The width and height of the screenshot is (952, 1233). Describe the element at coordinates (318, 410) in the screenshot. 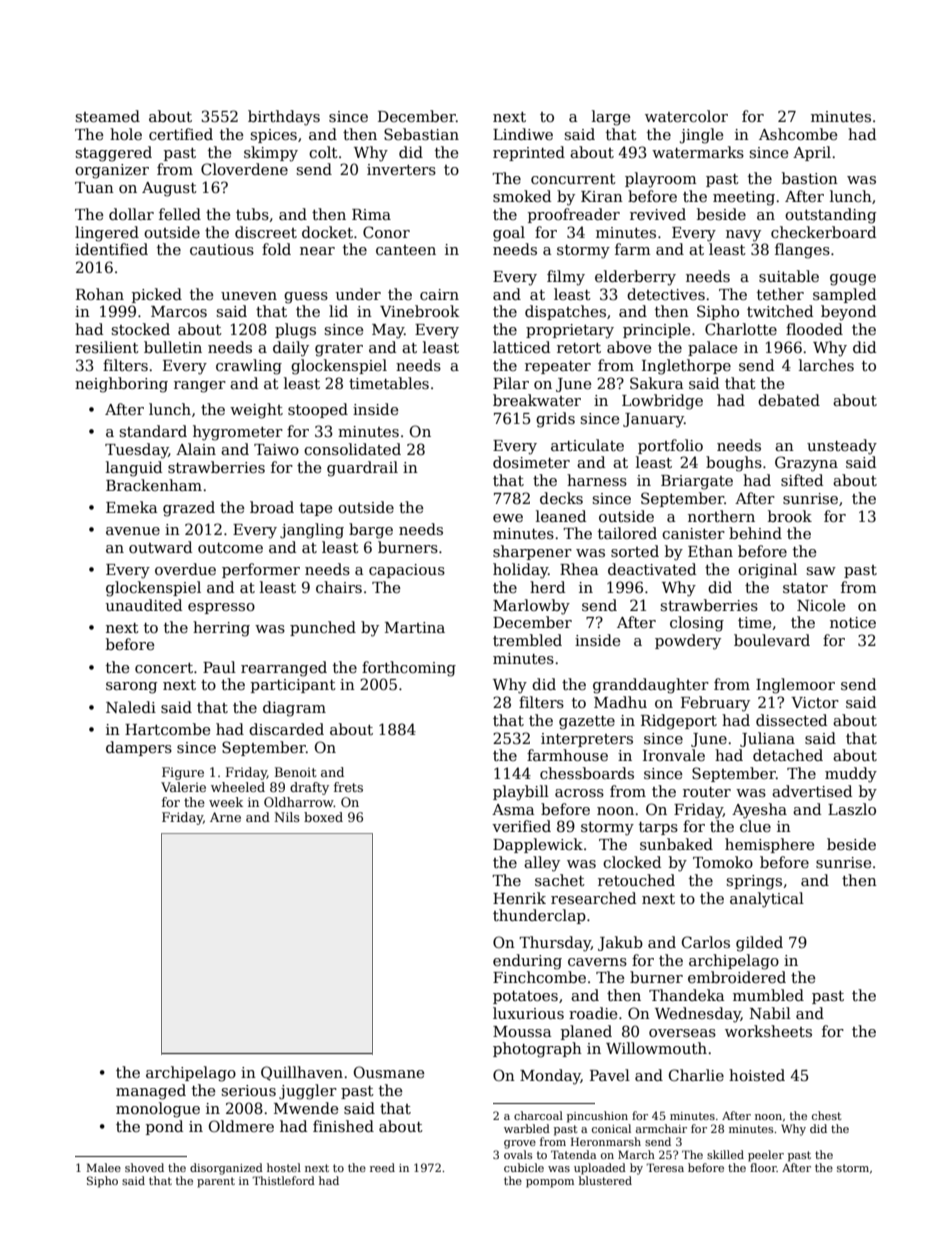

I see `stooped` at that location.
